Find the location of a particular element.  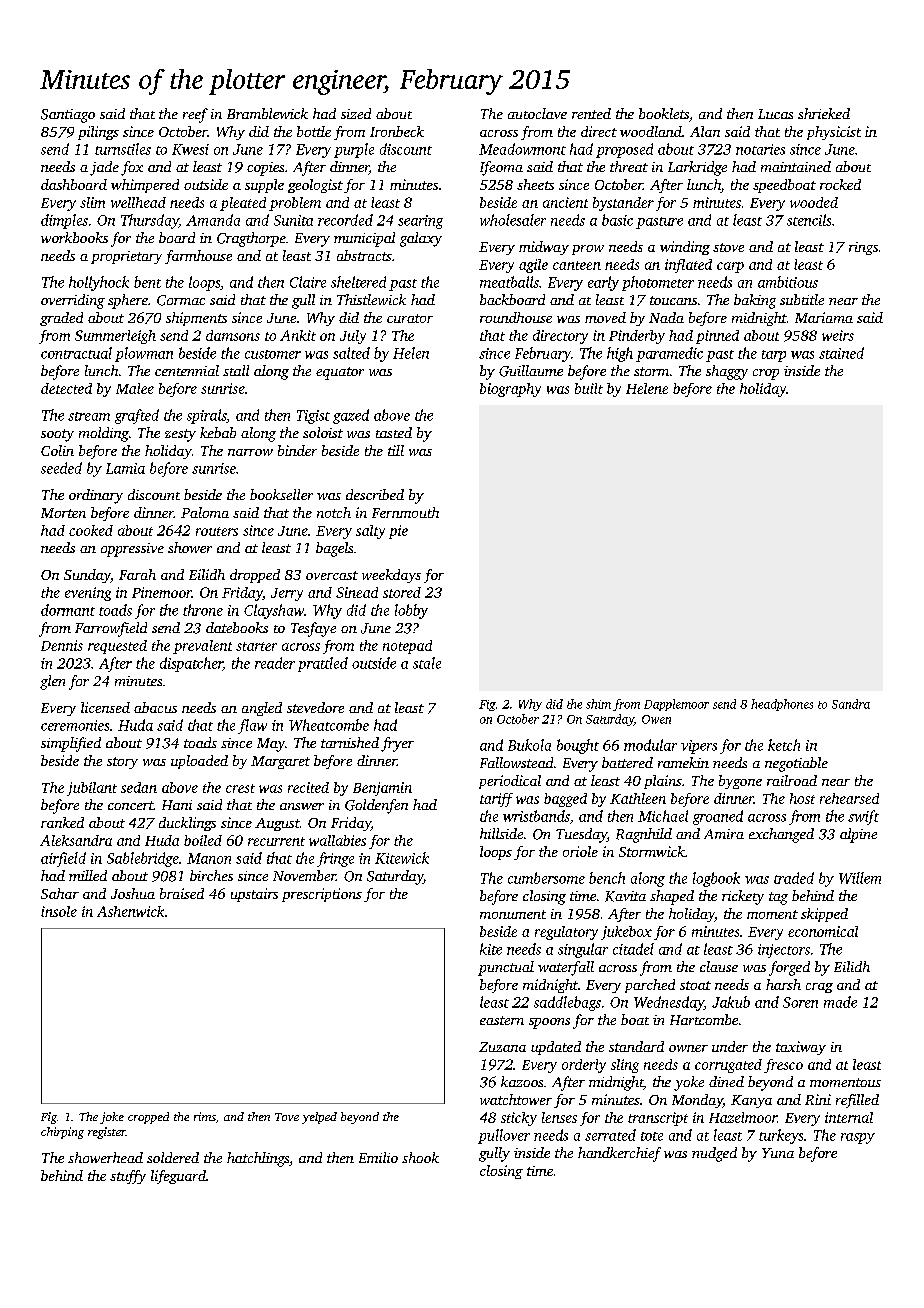

autoclave is located at coordinates (537, 113).
